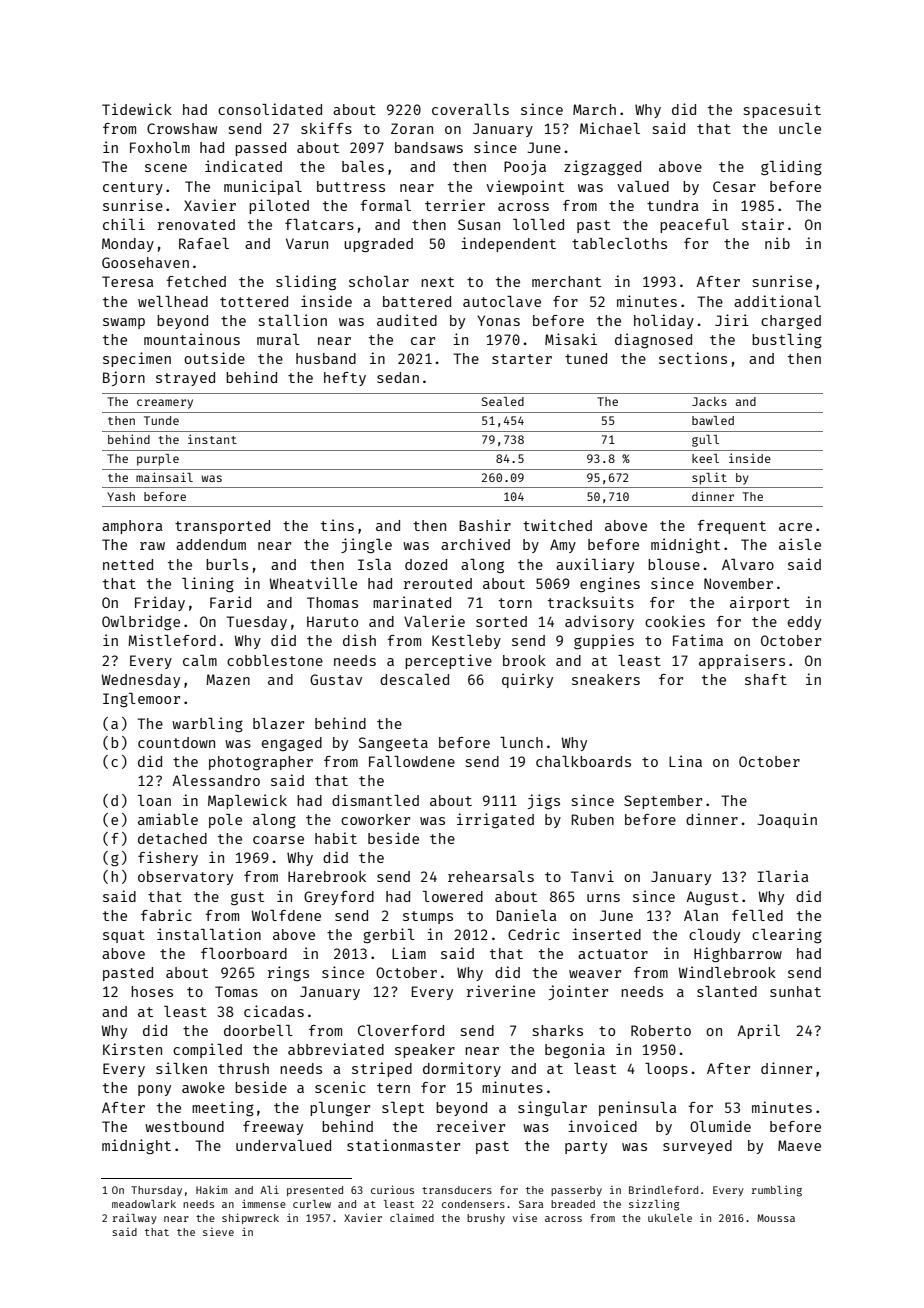  What do you see at coordinates (698, 640) in the screenshot?
I see `Fatima` at bounding box center [698, 640].
